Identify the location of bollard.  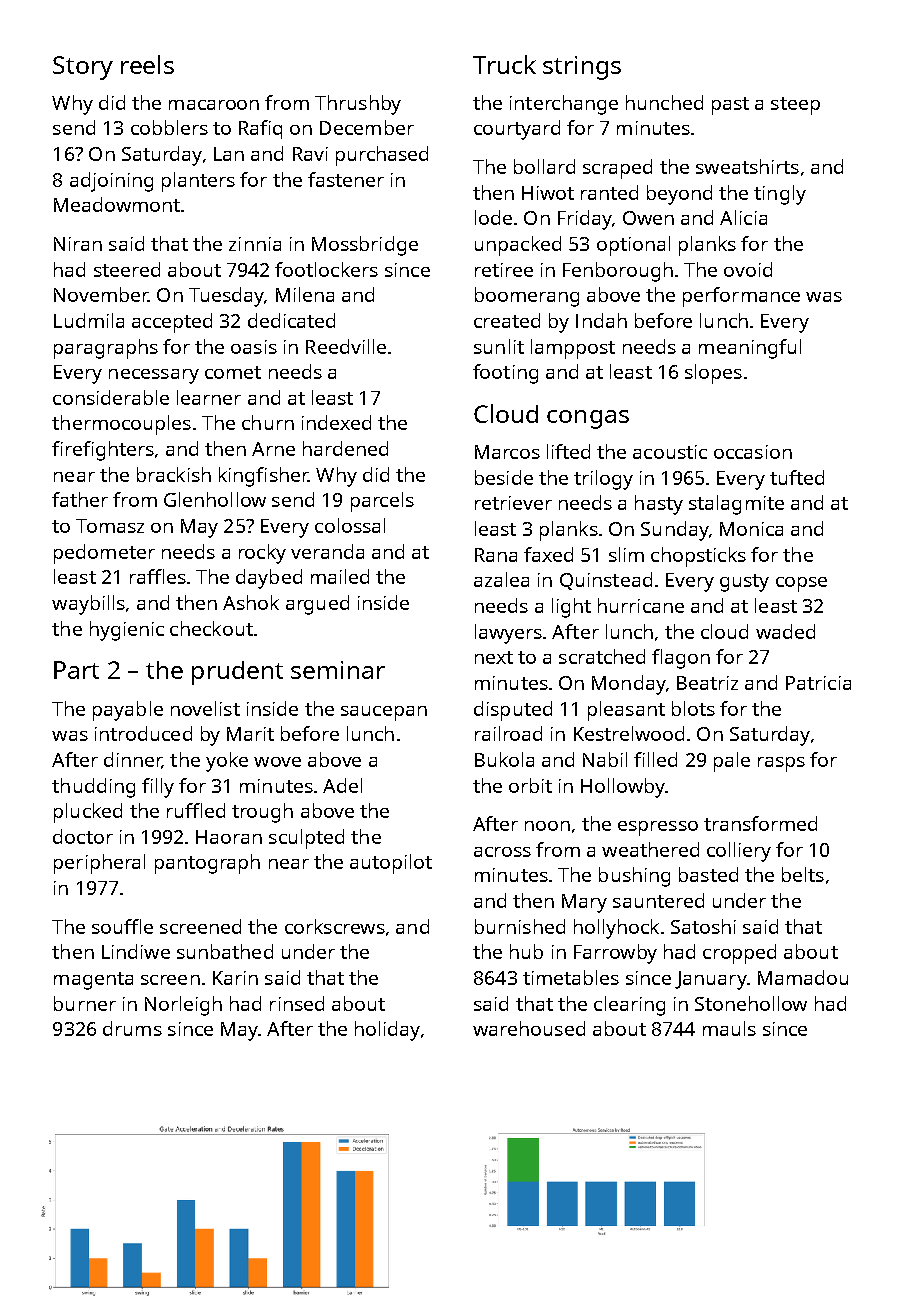
(544, 166).
